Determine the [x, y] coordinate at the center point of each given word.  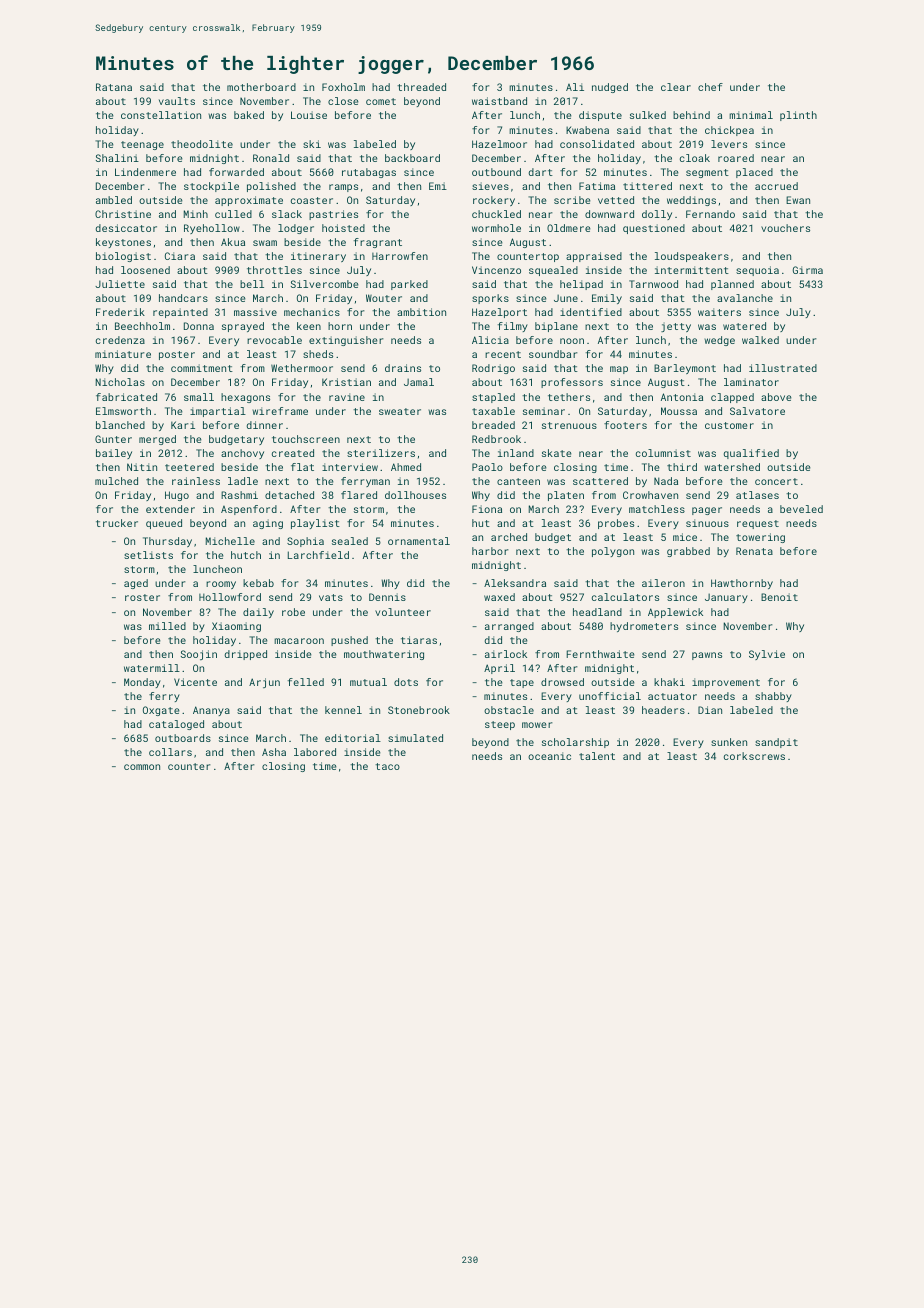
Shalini [117, 158]
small [199, 397]
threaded [421, 87]
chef [710, 87]
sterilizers [381, 453]
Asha [274, 752]
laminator [751, 382]
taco [387, 766]
